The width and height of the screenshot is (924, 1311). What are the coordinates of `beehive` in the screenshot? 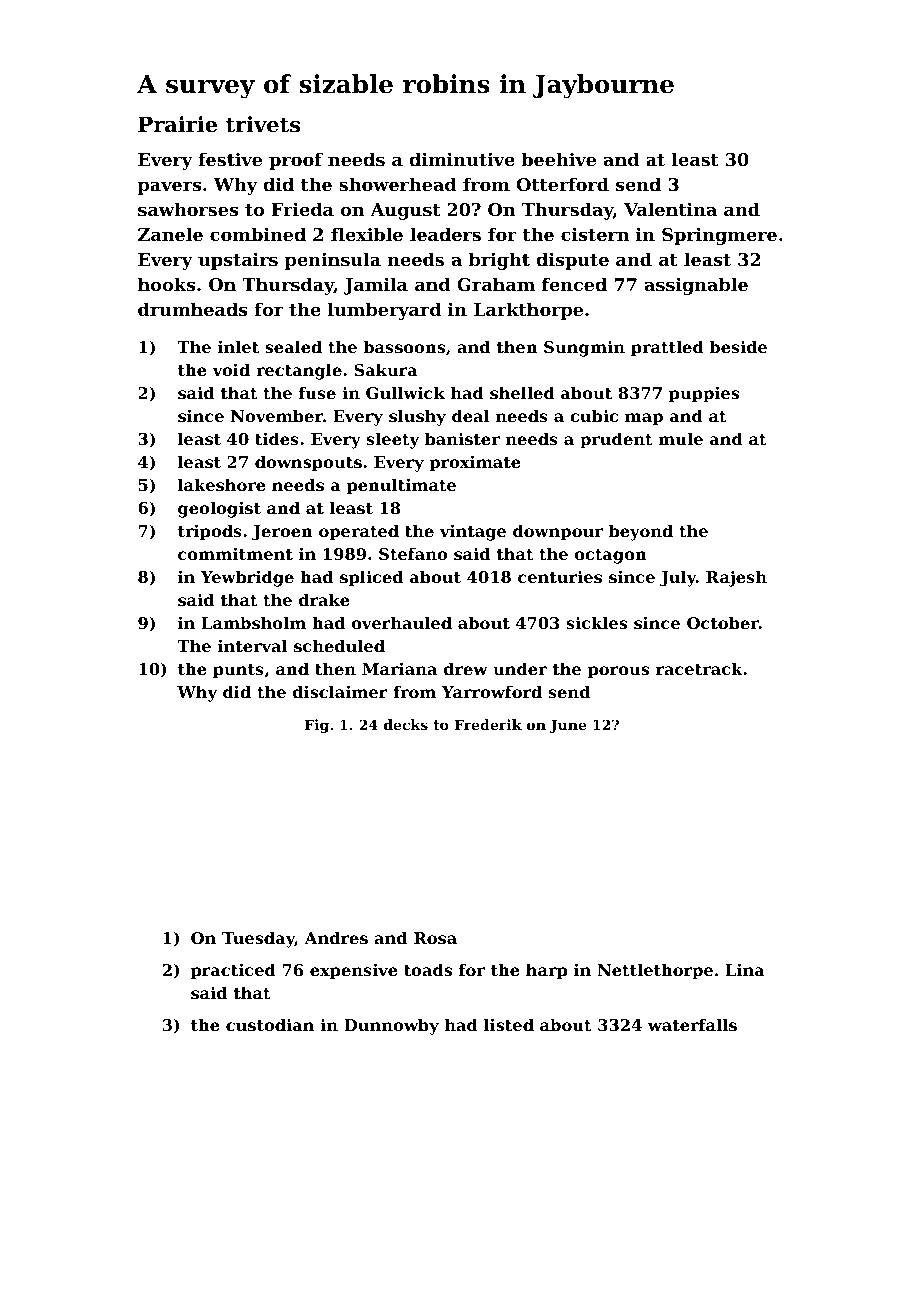 It's located at (558, 159).
